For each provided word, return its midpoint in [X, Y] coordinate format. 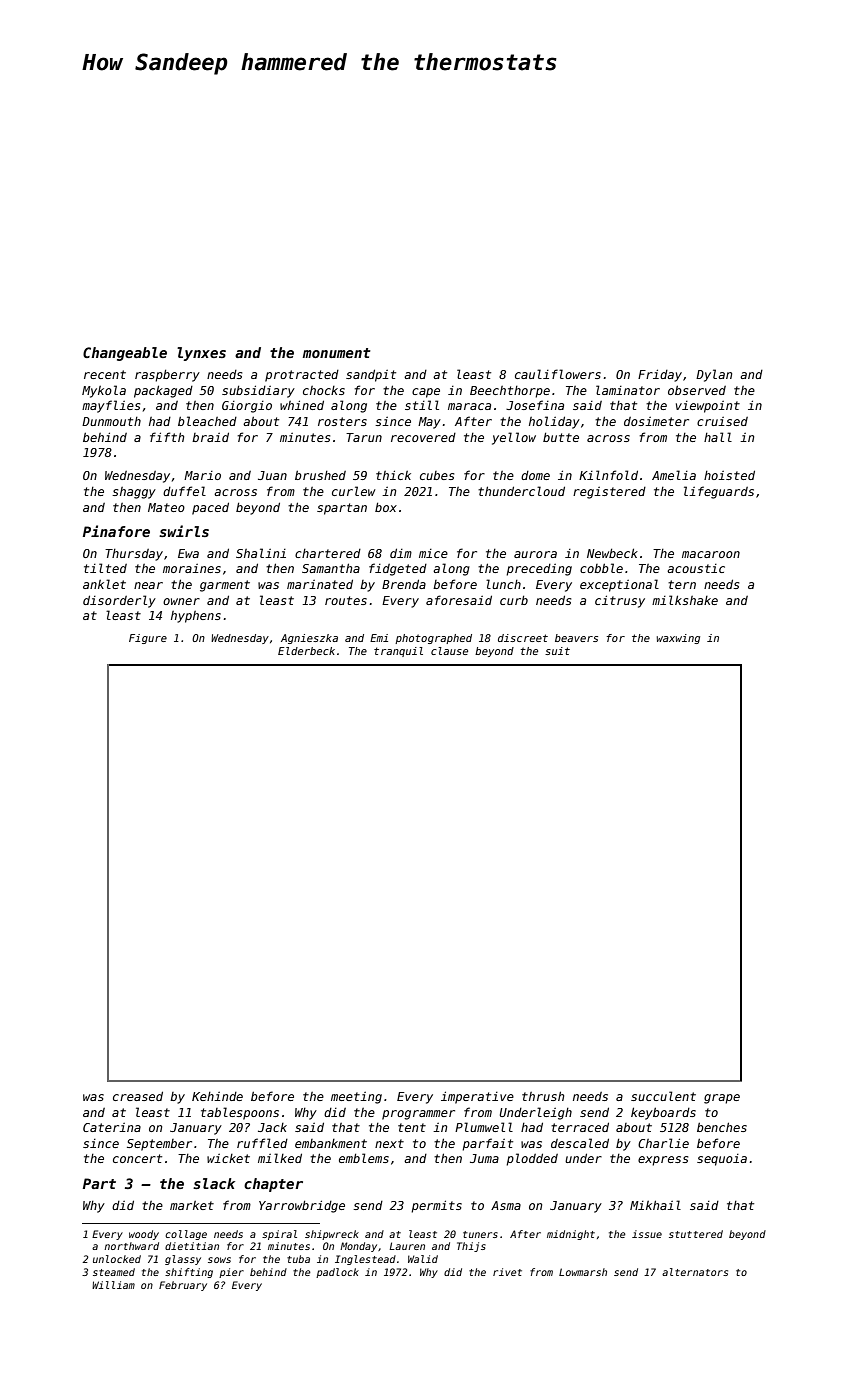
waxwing [678, 639]
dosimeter [656, 421]
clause [449, 651]
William [113, 1285]
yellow [514, 438]
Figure [148, 639]
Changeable [125, 354]
